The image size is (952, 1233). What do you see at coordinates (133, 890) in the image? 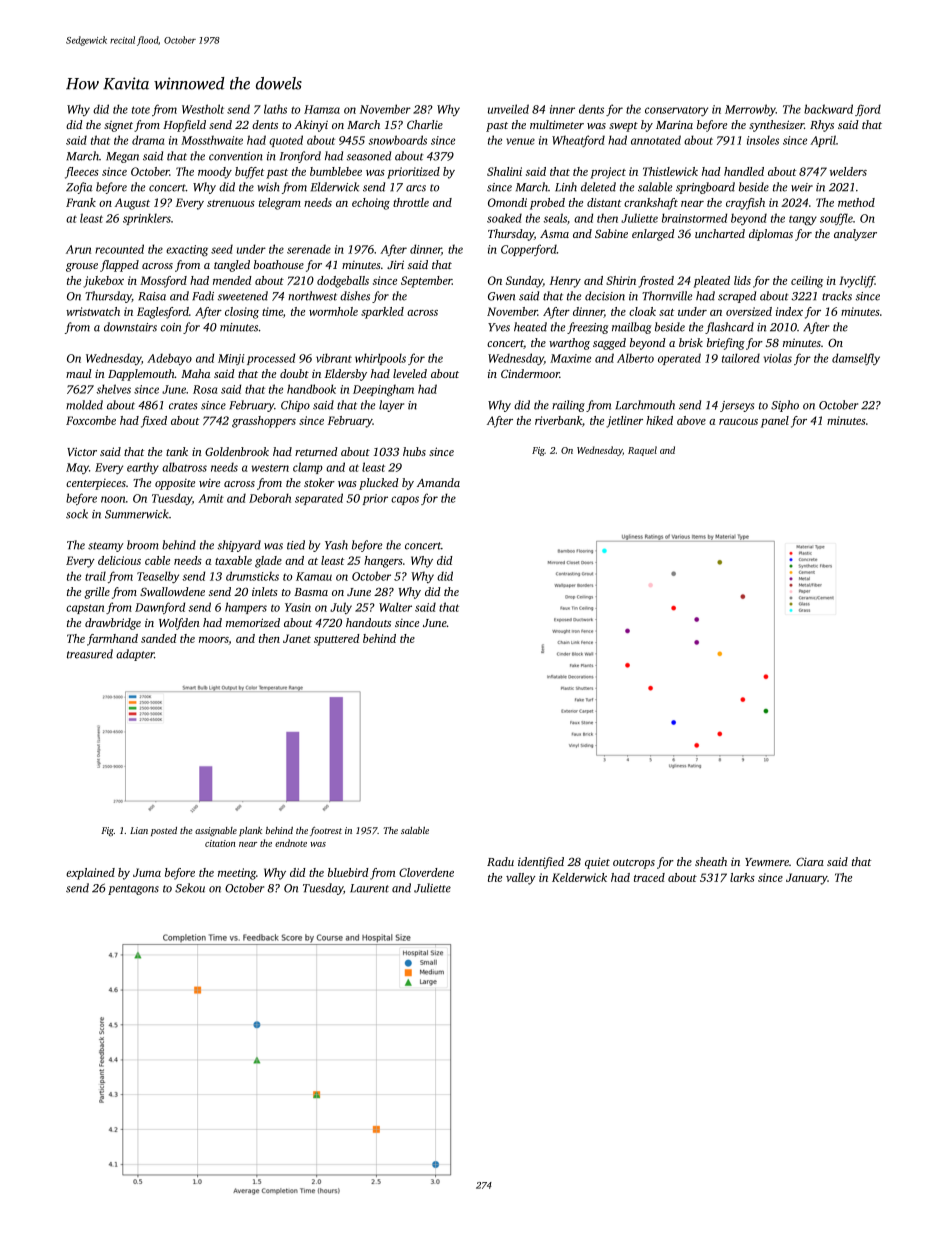
I see `pentagons` at bounding box center [133, 890].
